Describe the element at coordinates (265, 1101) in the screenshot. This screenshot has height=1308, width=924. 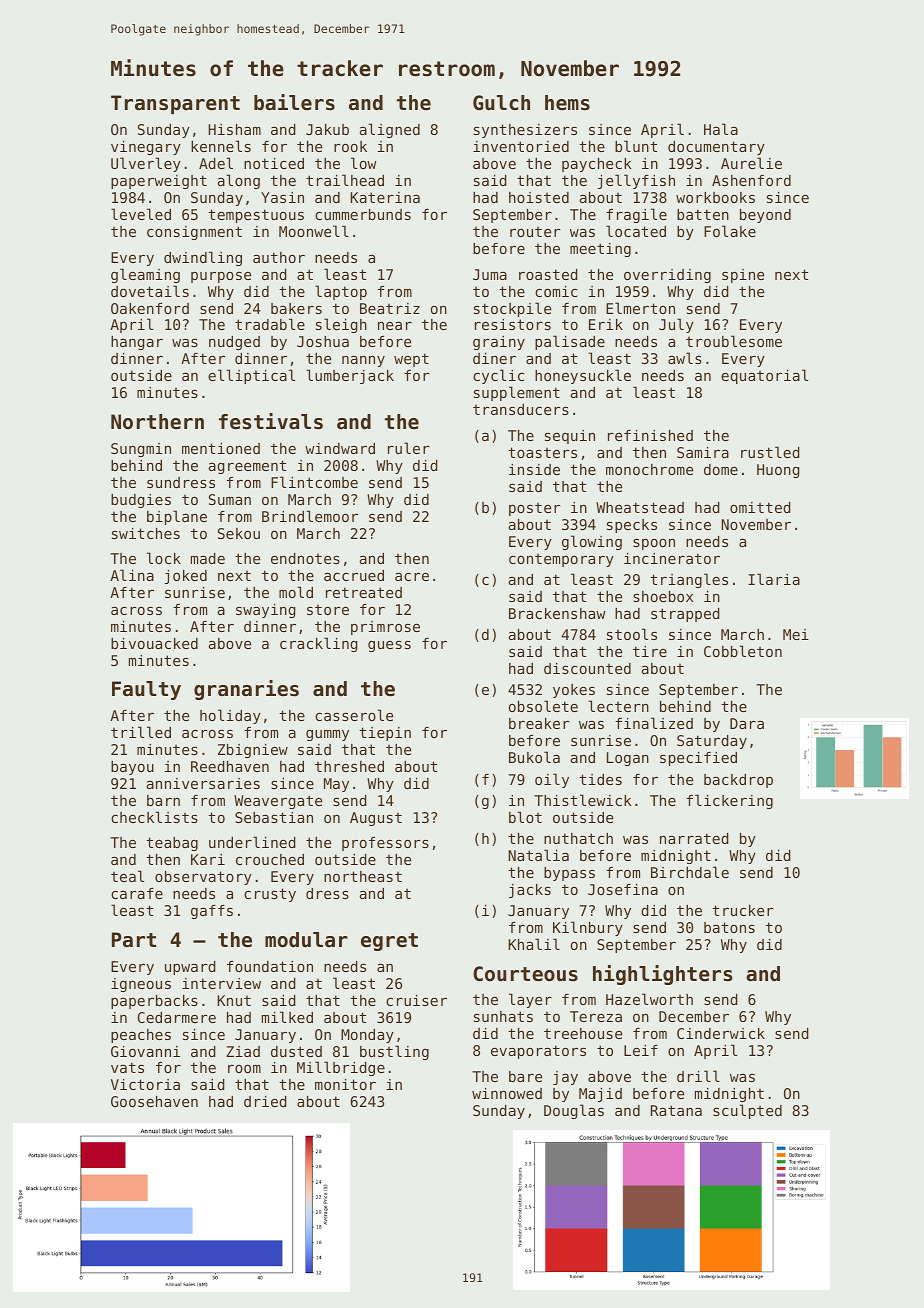
I see `dried` at that location.
